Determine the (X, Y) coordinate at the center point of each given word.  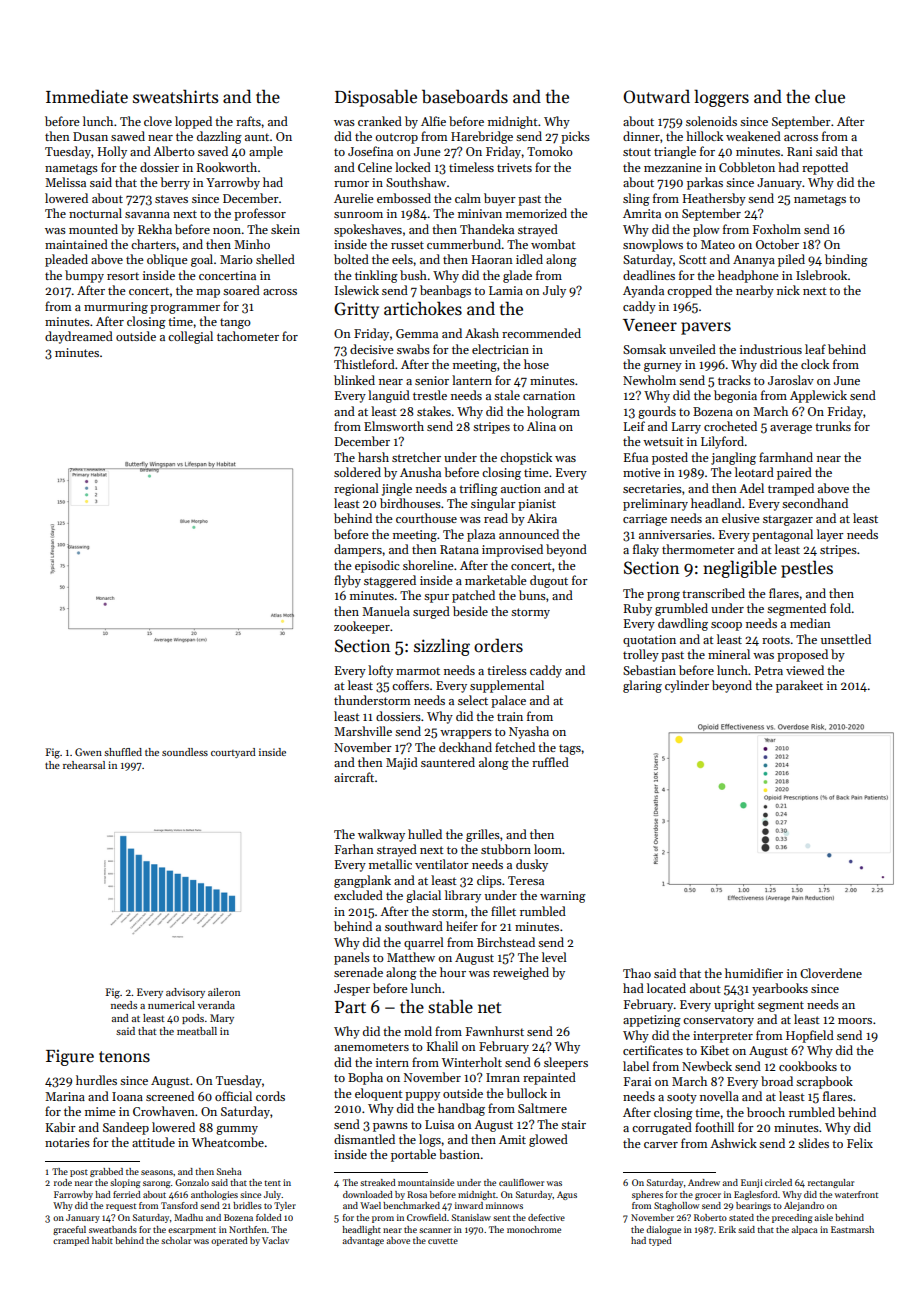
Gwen (88, 752)
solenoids (711, 121)
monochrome (534, 1229)
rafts (248, 121)
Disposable (376, 98)
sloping (125, 1183)
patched (473, 596)
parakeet (799, 686)
